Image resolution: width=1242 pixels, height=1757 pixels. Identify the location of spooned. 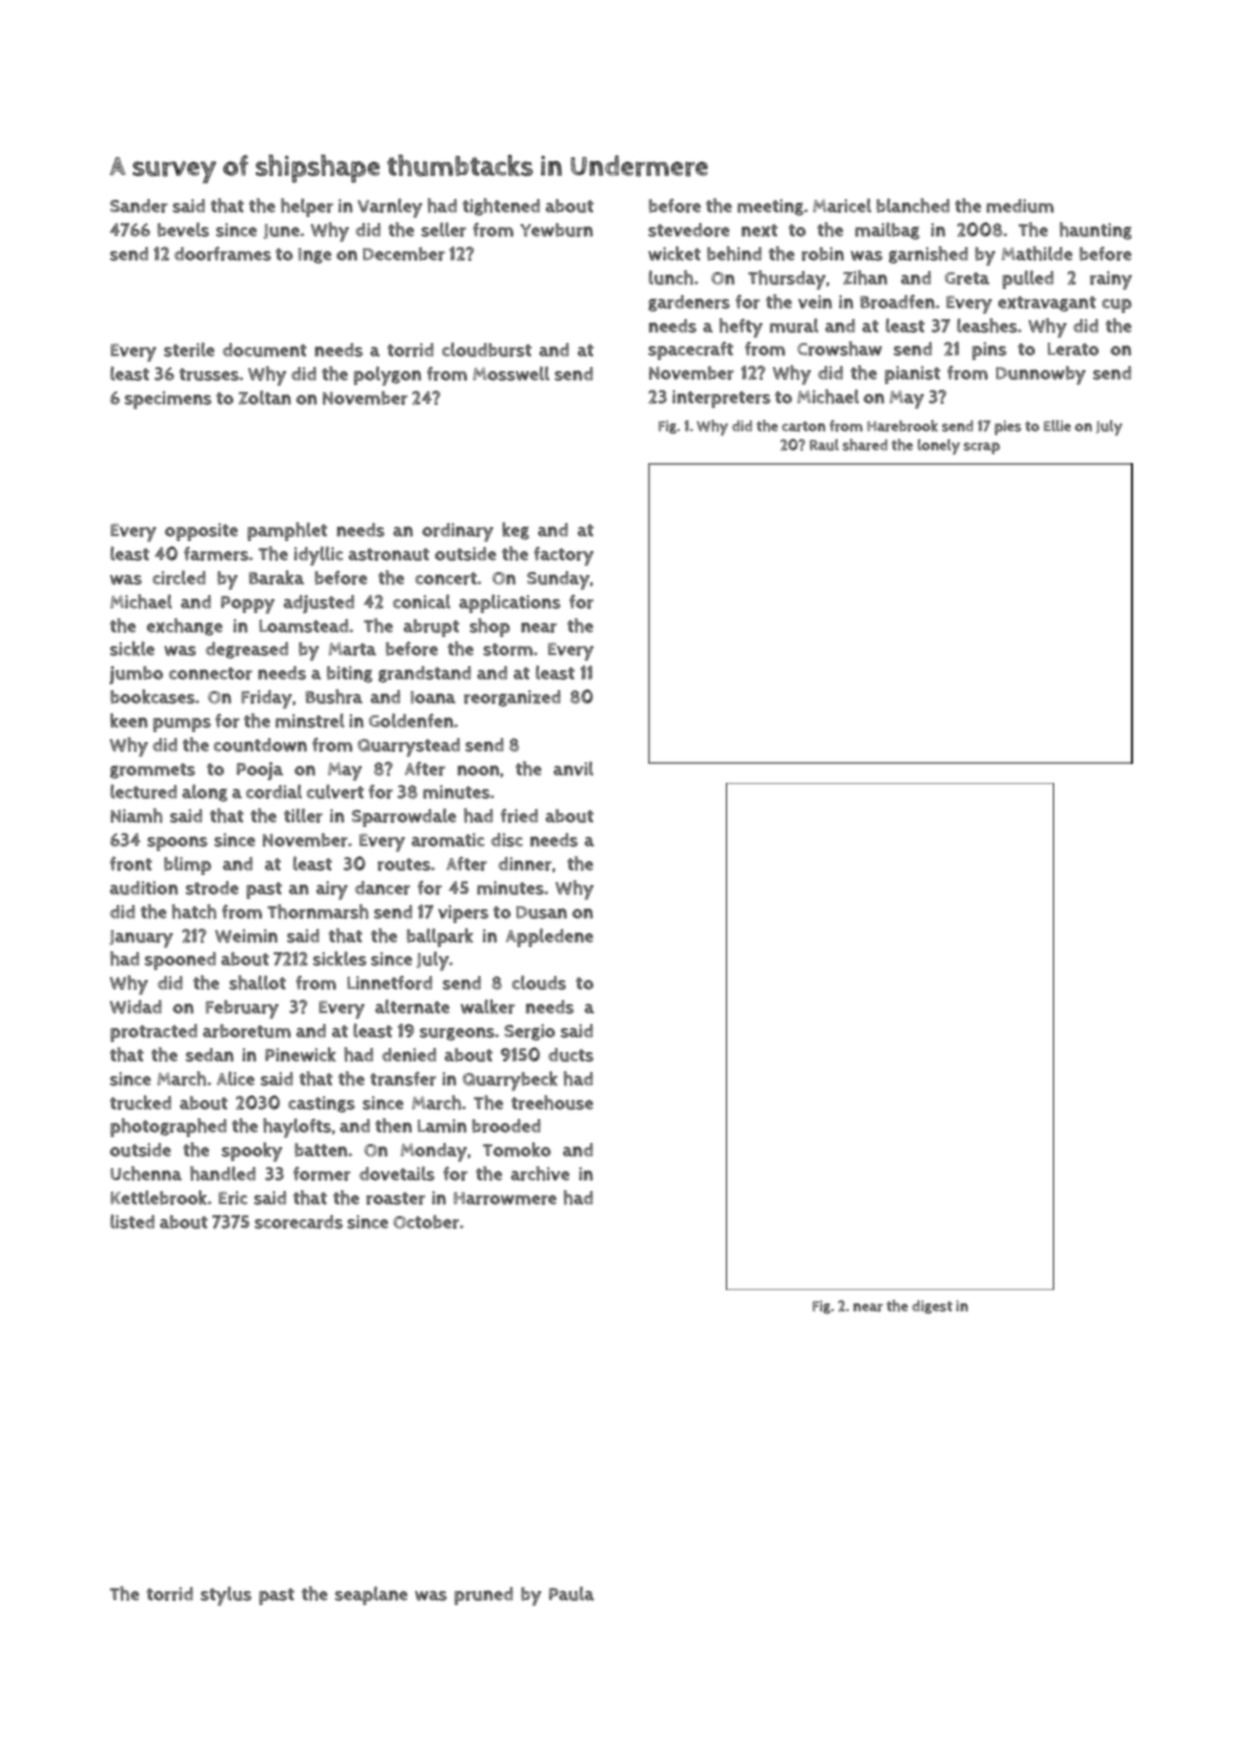
(180, 961).
